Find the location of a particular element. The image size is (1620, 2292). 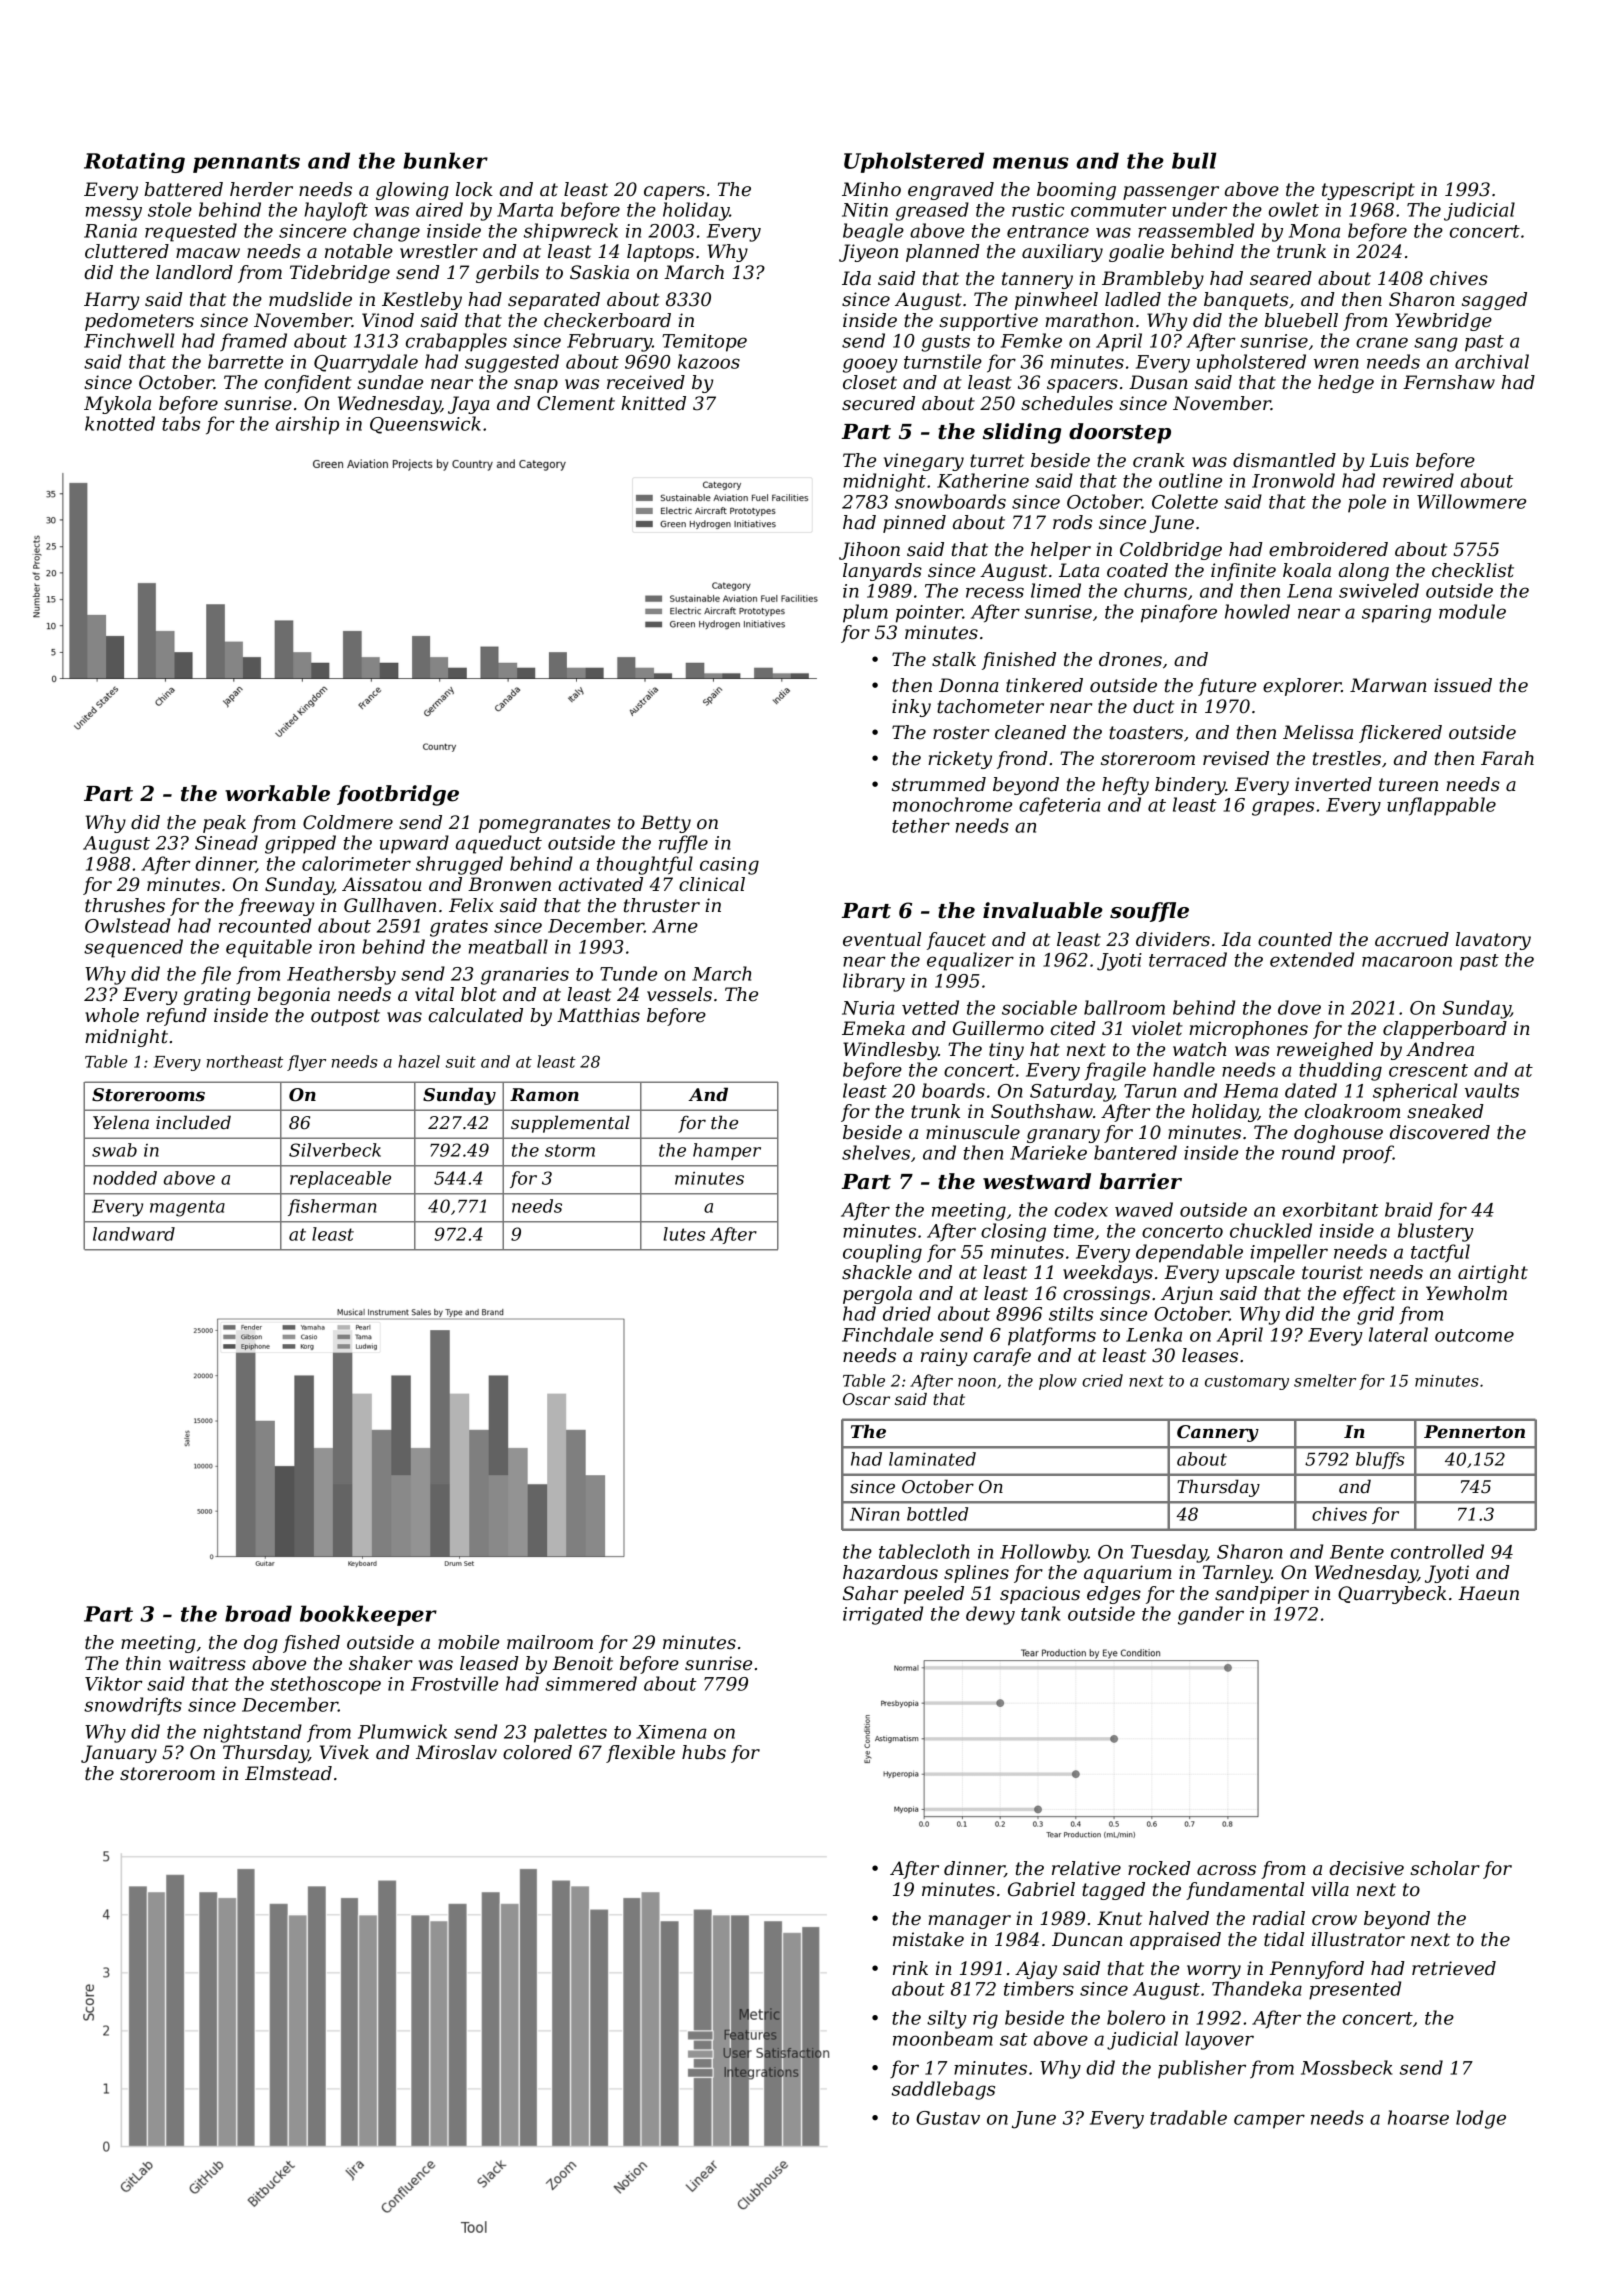

stethoscope is located at coordinates (325, 1685).
